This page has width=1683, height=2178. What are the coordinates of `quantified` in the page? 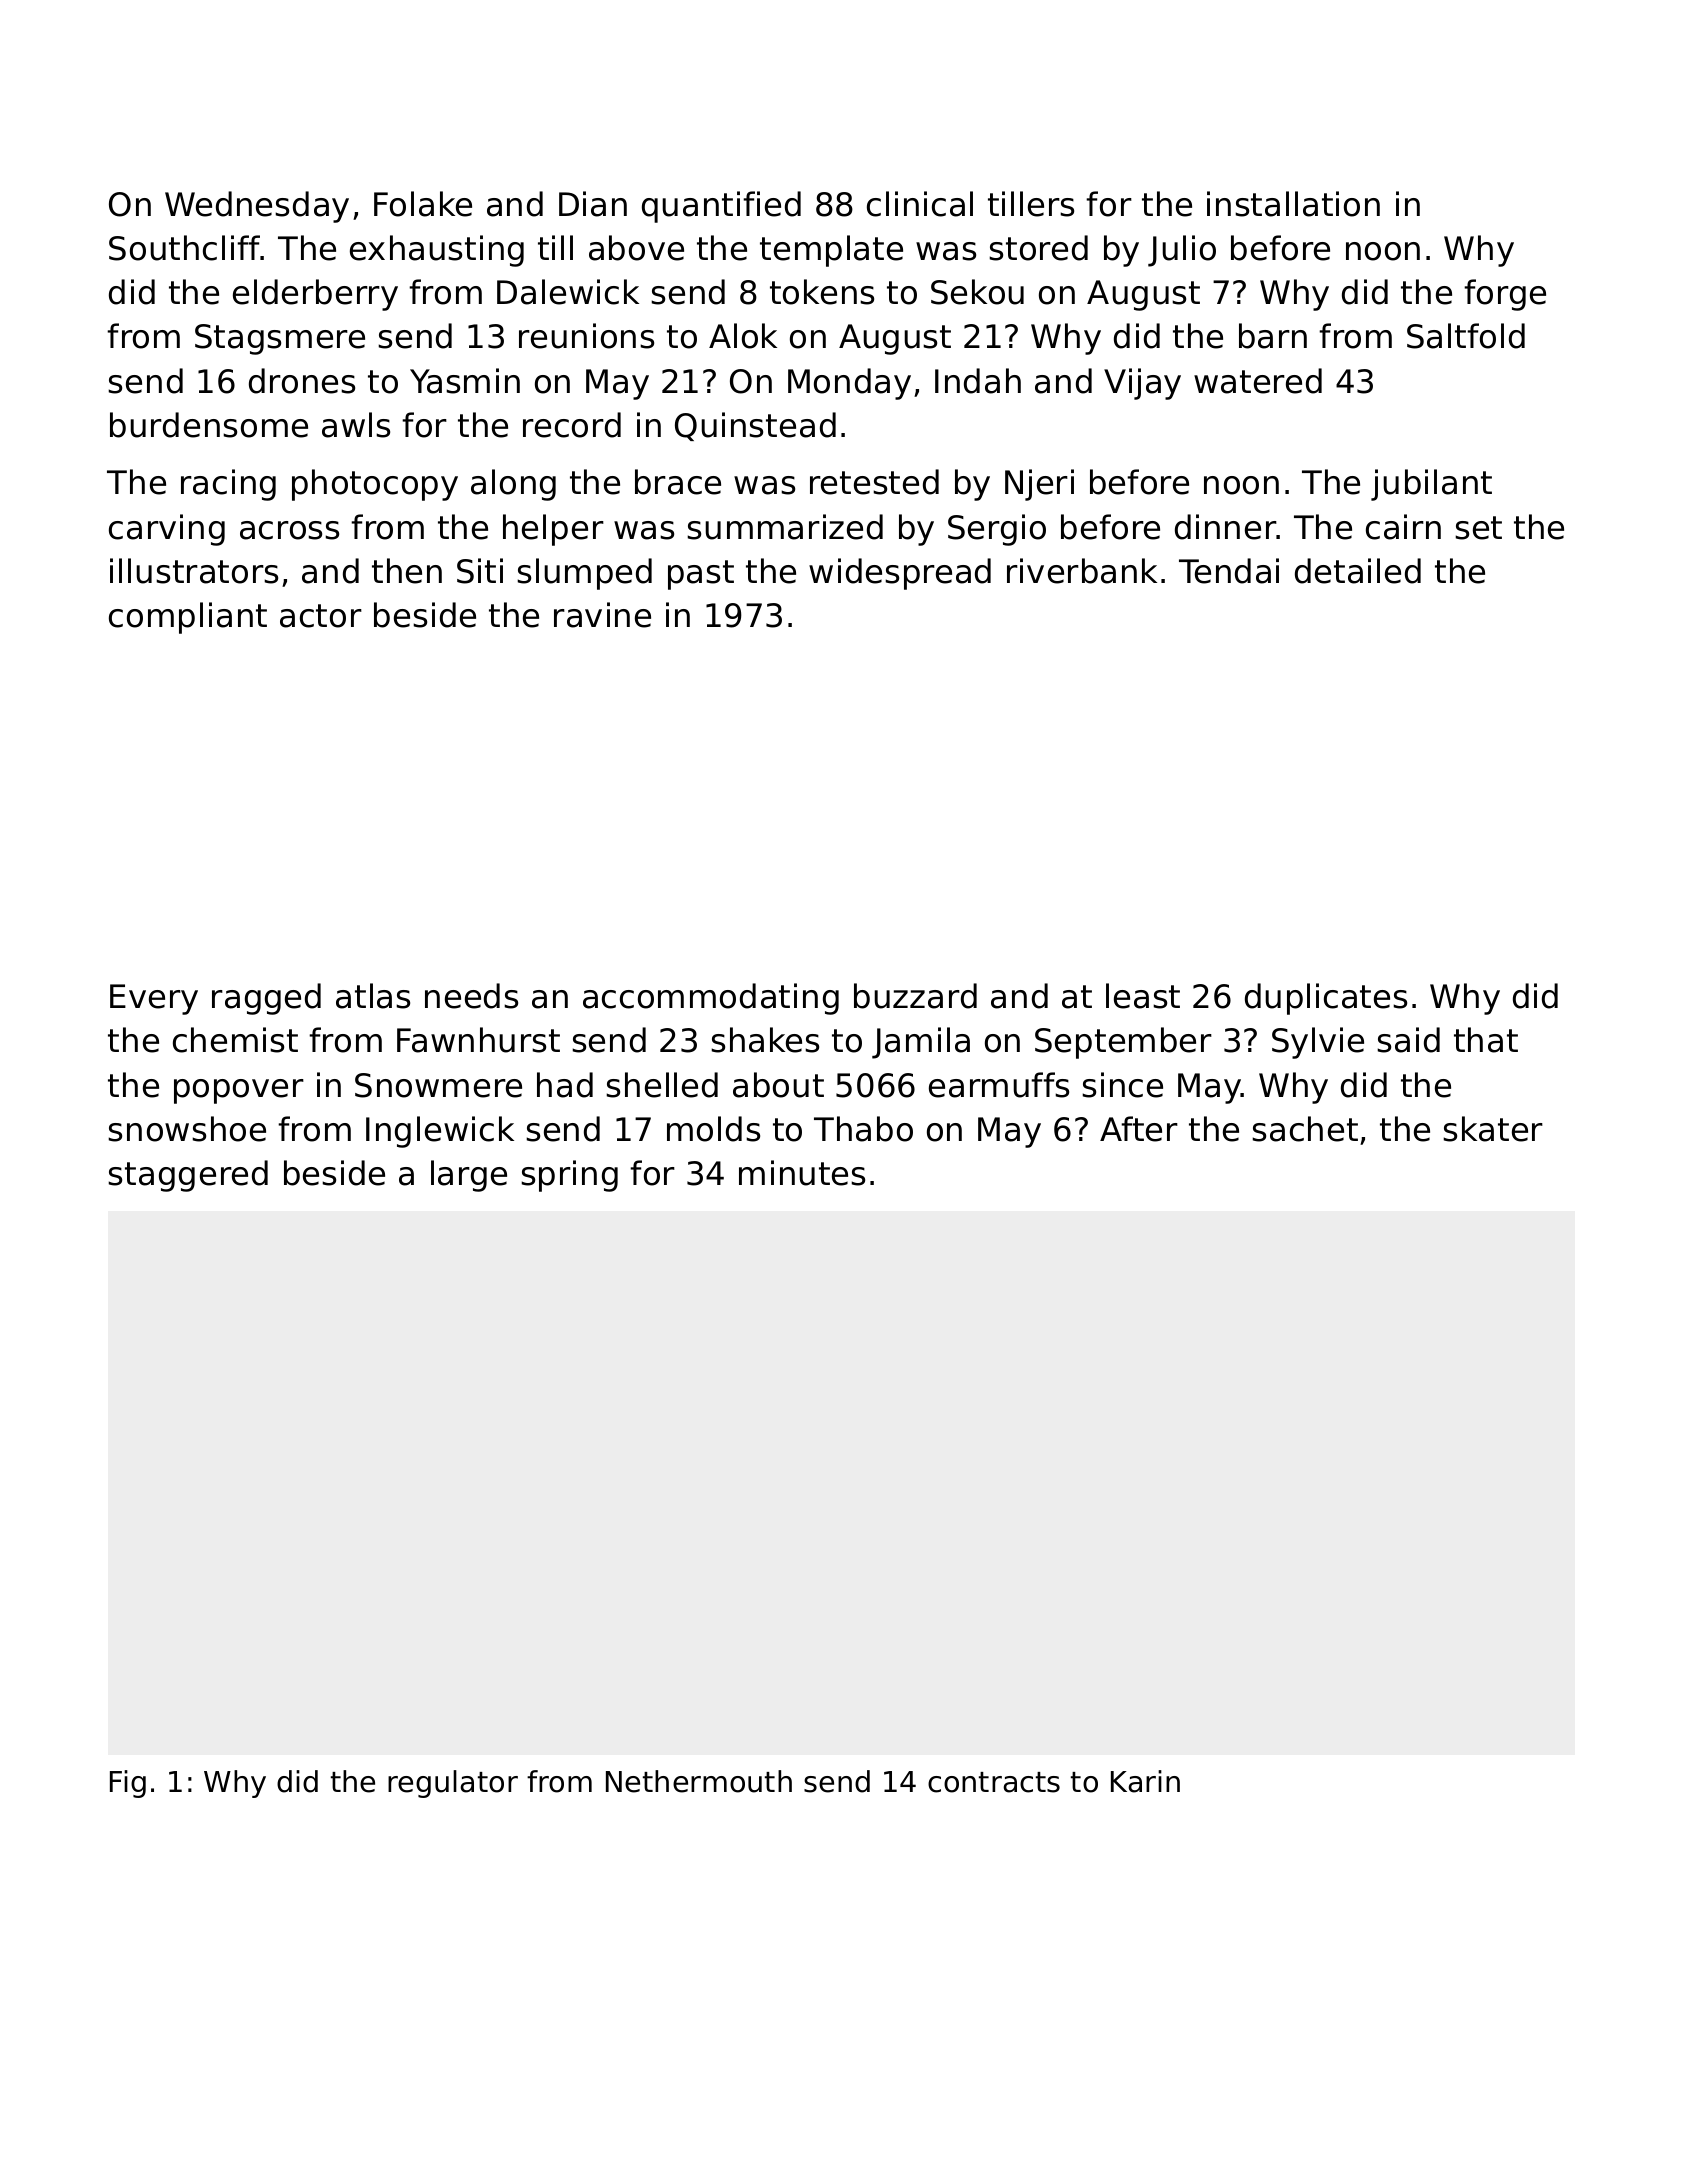 It's located at (721, 207).
